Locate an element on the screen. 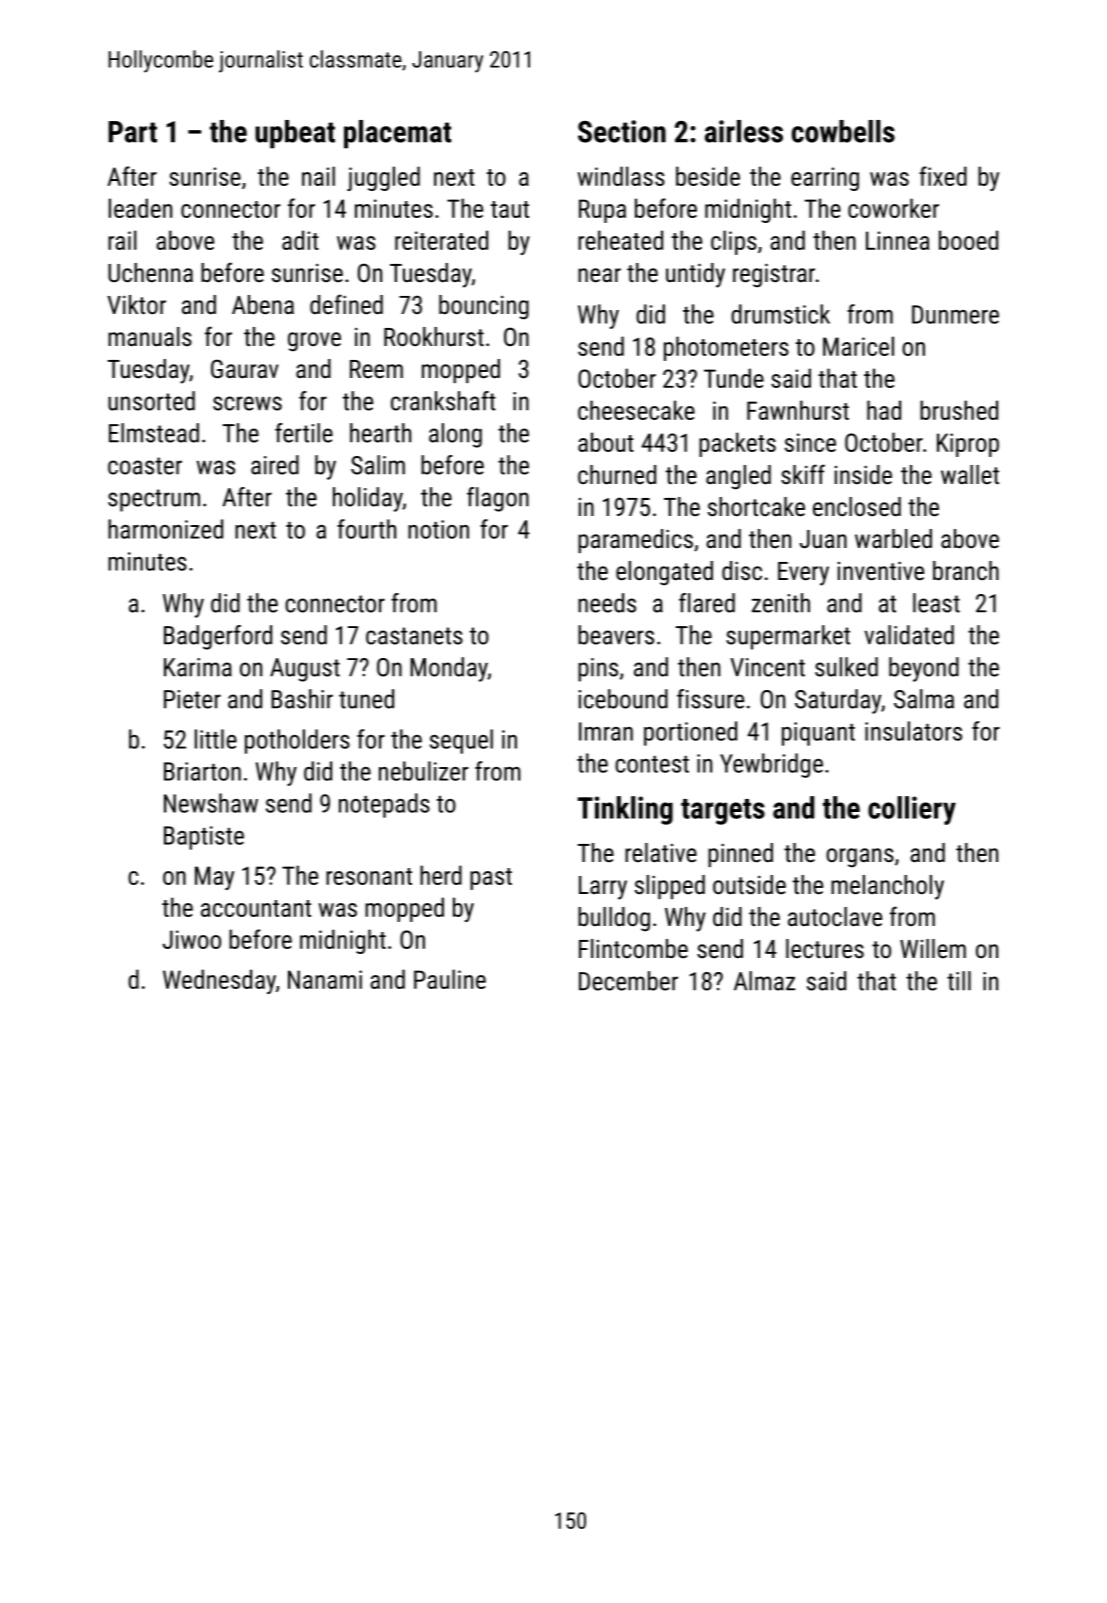 This screenshot has height=1603, width=1107. Juan is located at coordinates (823, 539).
